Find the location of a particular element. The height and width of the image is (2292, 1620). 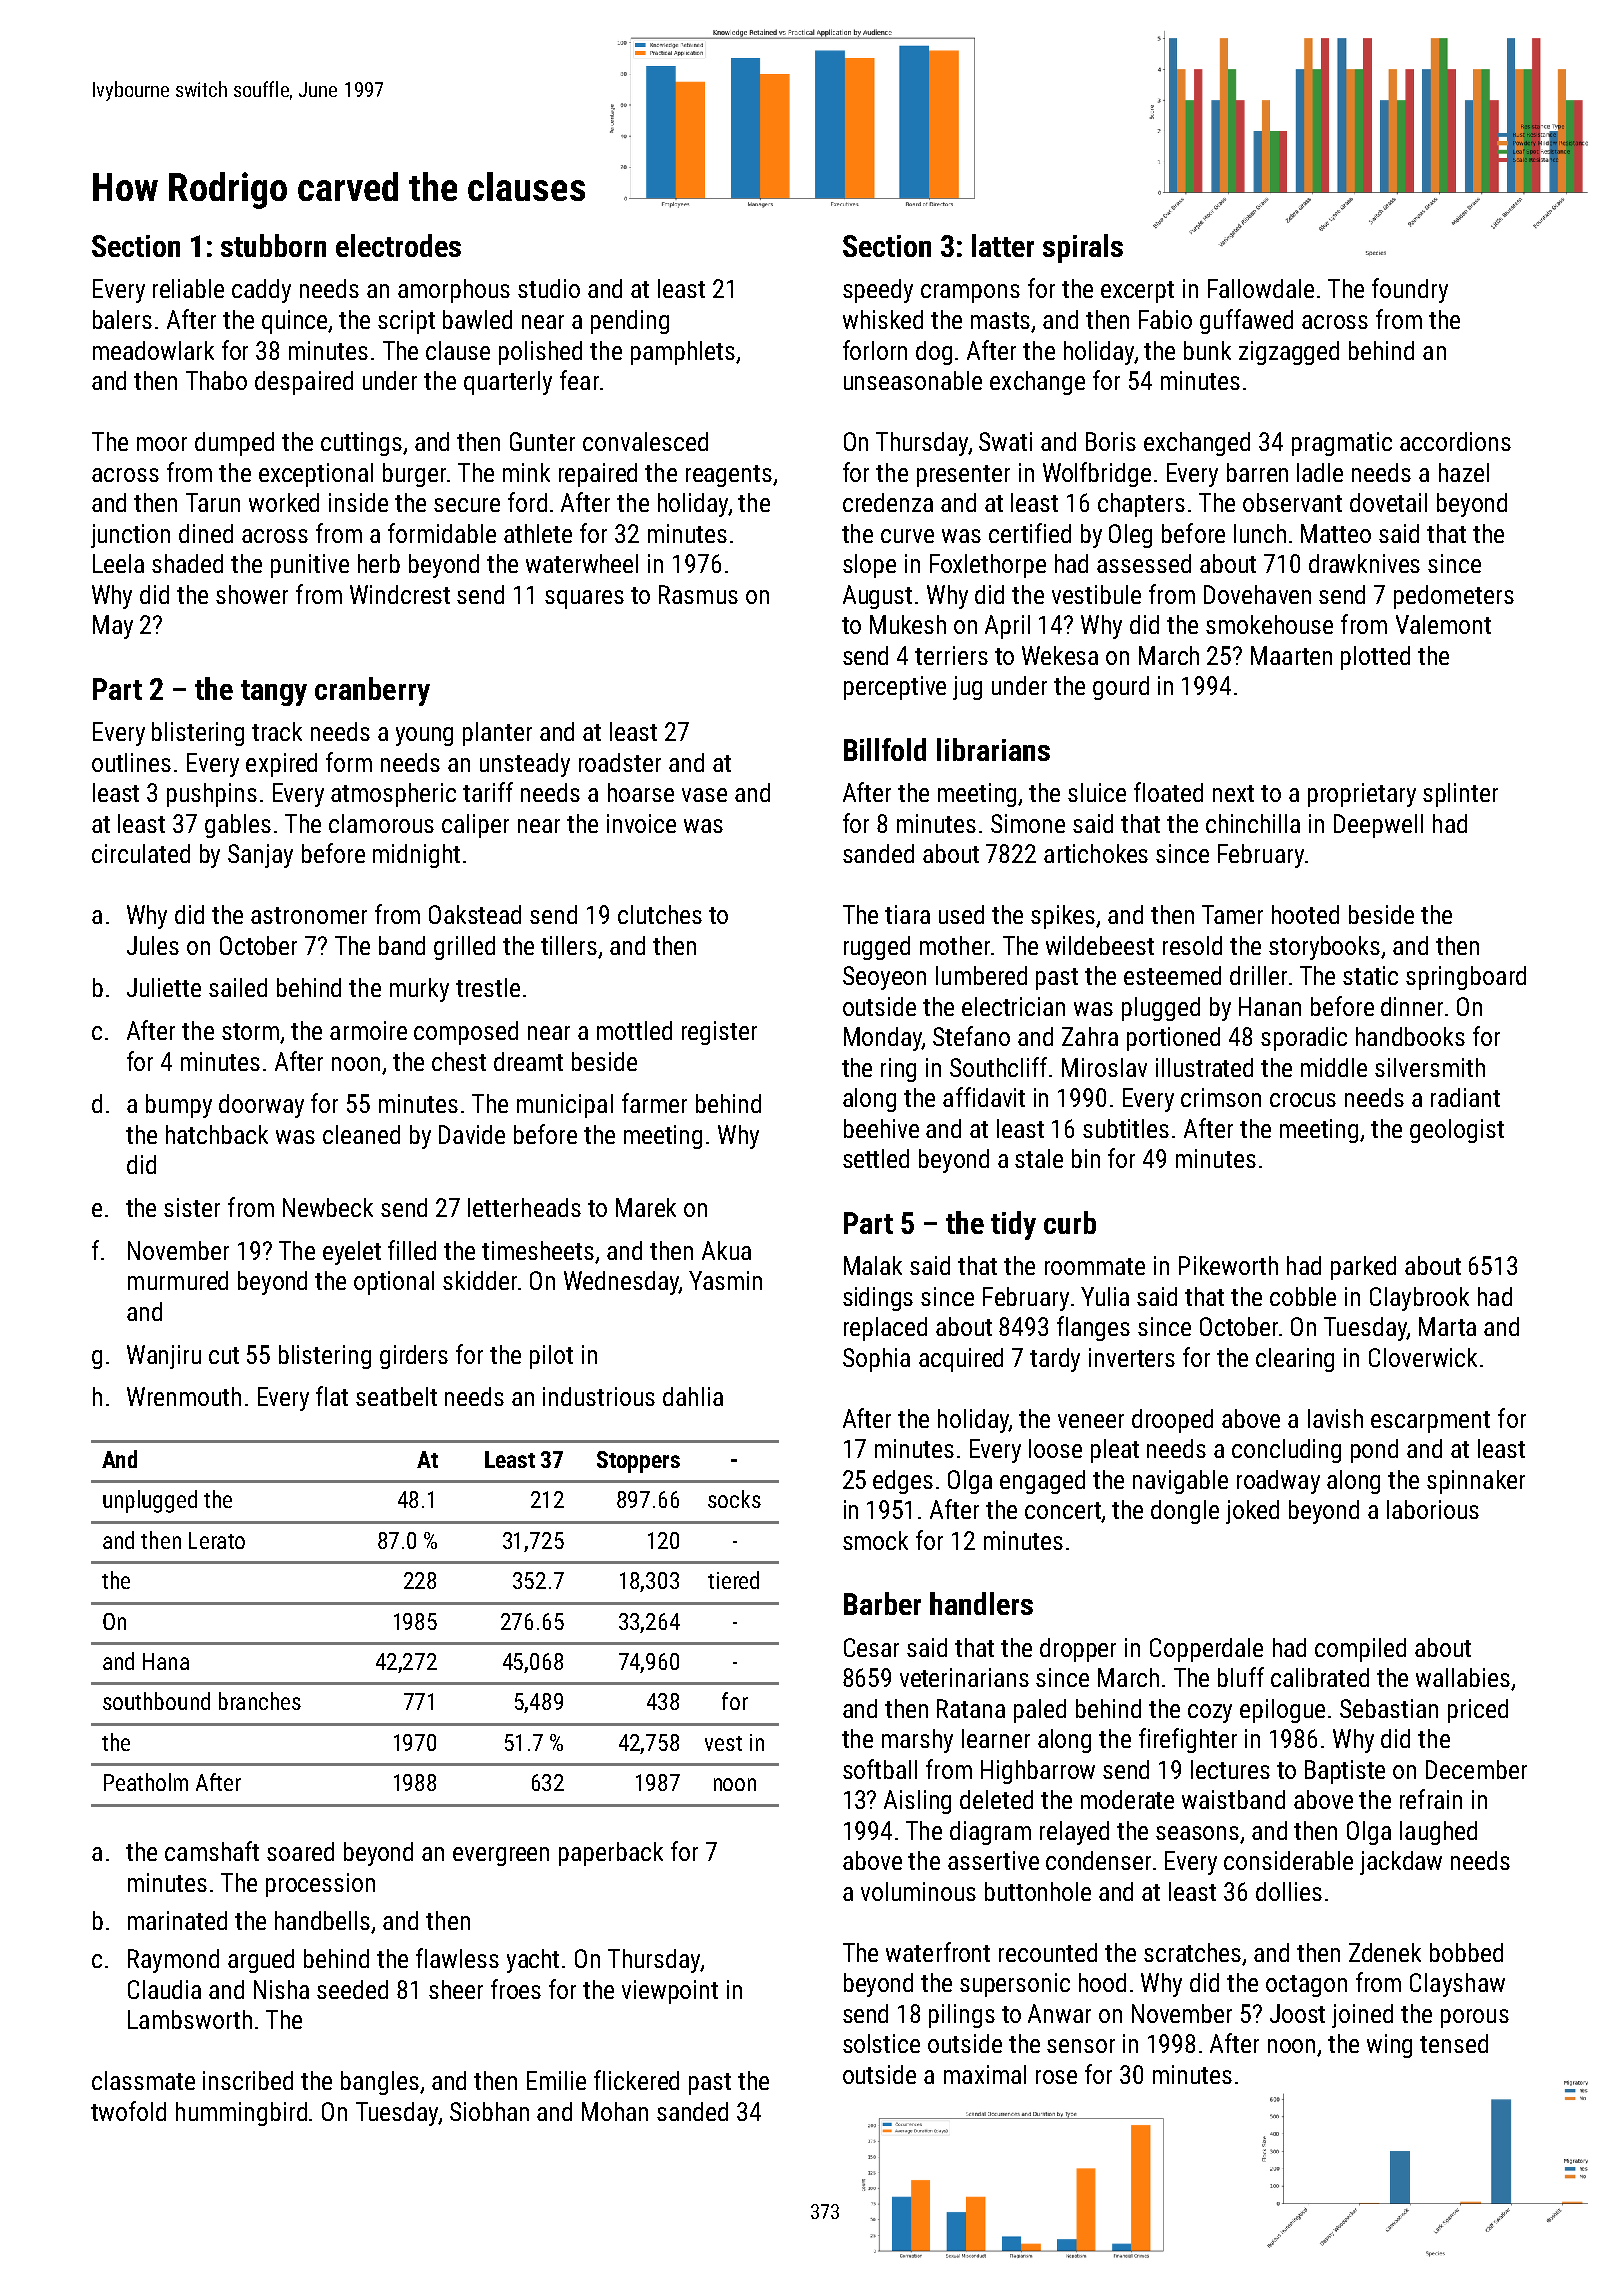

Davide is located at coordinates (472, 1134).
